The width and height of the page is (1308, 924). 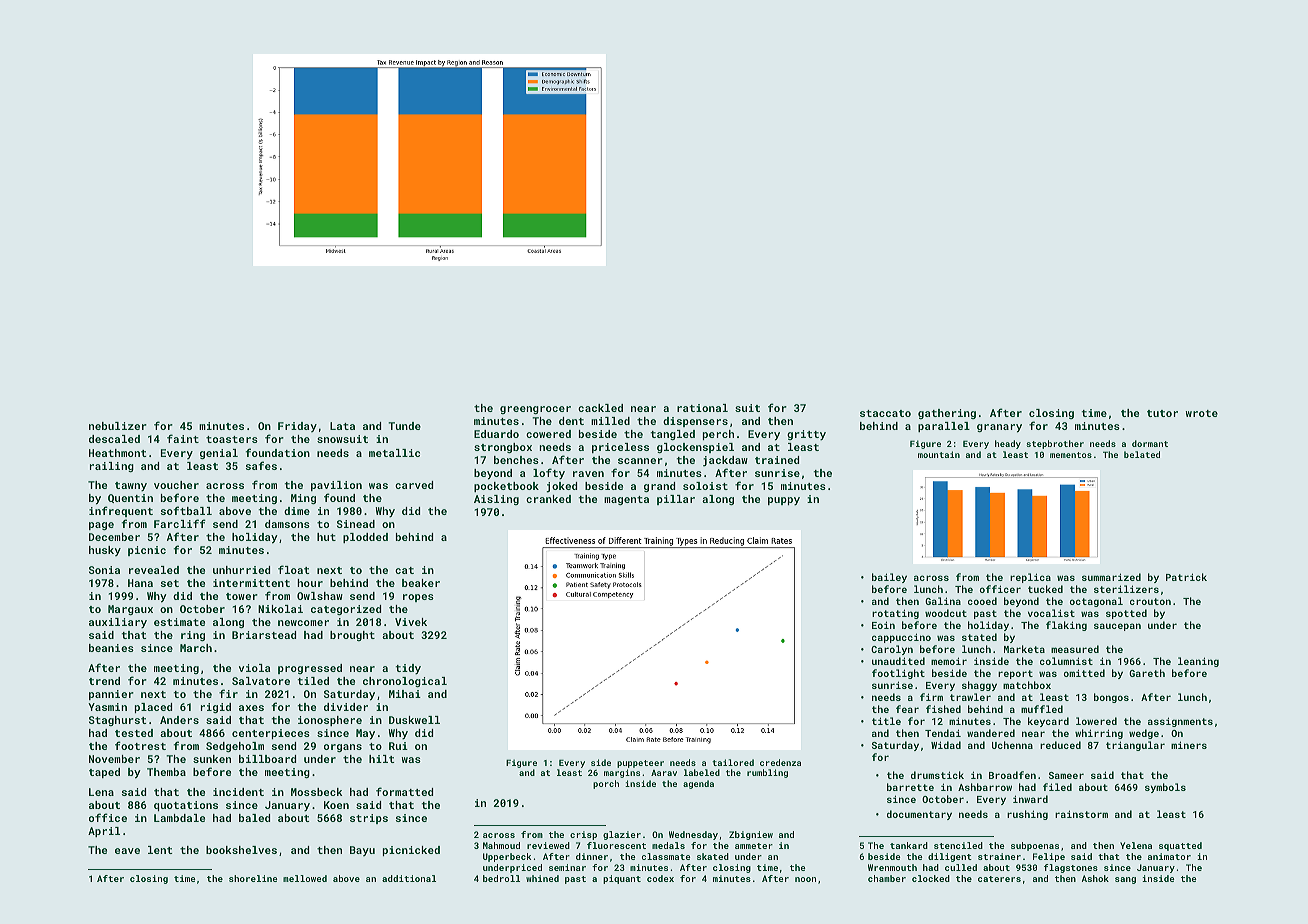 What do you see at coordinates (1081, 814) in the page?
I see `rainstorm` at bounding box center [1081, 814].
